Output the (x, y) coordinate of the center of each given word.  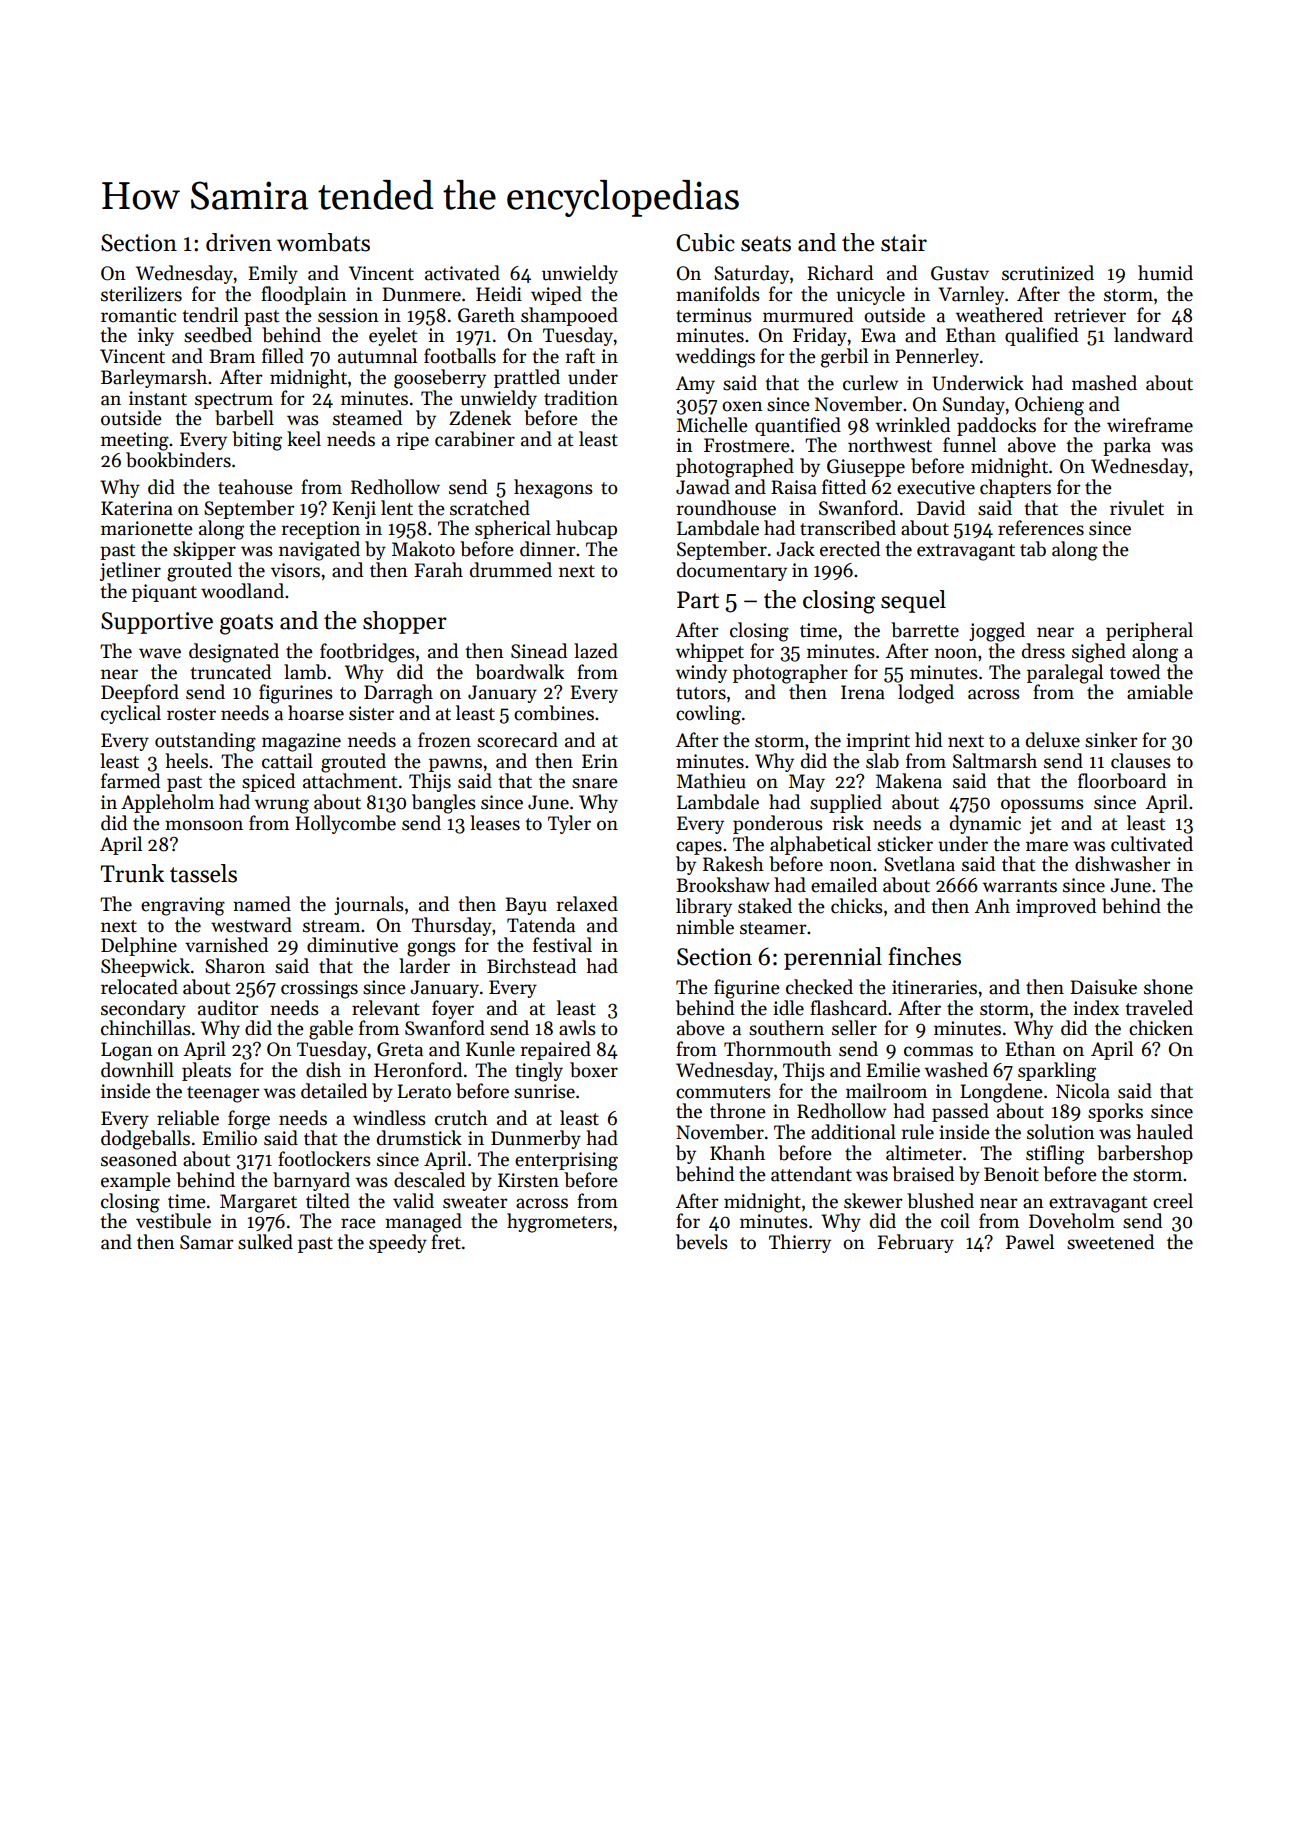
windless (389, 1118)
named (262, 904)
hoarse (316, 713)
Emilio (229, 1138)
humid (1165, 273)
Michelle (712, 425)
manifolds (718, 294)
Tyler (569, 824)
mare (1047, 846)
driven (239, 242)
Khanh (737, 1153)
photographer (790, 674)
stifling (1055, 1155)
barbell (244, 418)
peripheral (1149, 631)
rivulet (1137, 508)
